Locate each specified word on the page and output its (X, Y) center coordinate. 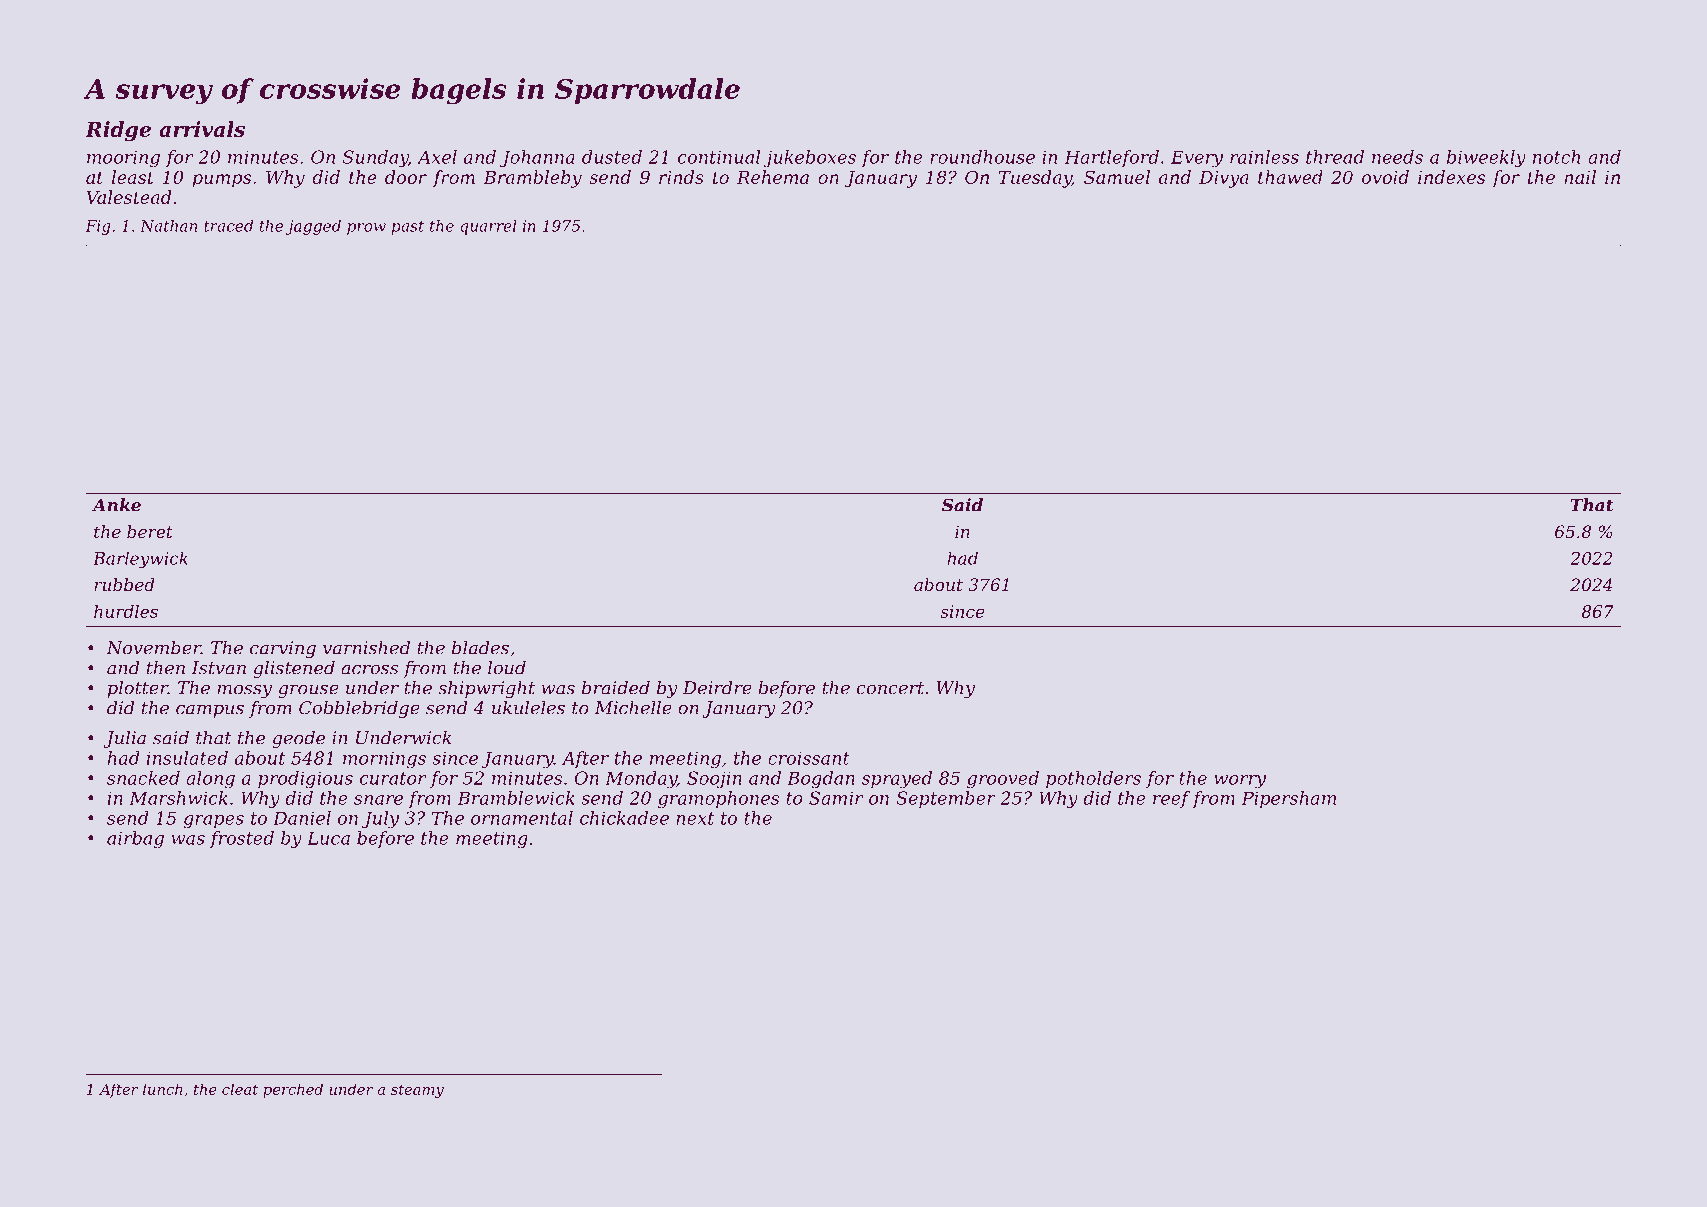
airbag (135, 840)
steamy (417, 1091)
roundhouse (982, 157)
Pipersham (1289, 799)
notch (1556, 157)
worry (1240, 781)
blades (480, 648)
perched (293, 1090)
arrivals (202, 129)
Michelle (633, 708)
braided (616, 688)
